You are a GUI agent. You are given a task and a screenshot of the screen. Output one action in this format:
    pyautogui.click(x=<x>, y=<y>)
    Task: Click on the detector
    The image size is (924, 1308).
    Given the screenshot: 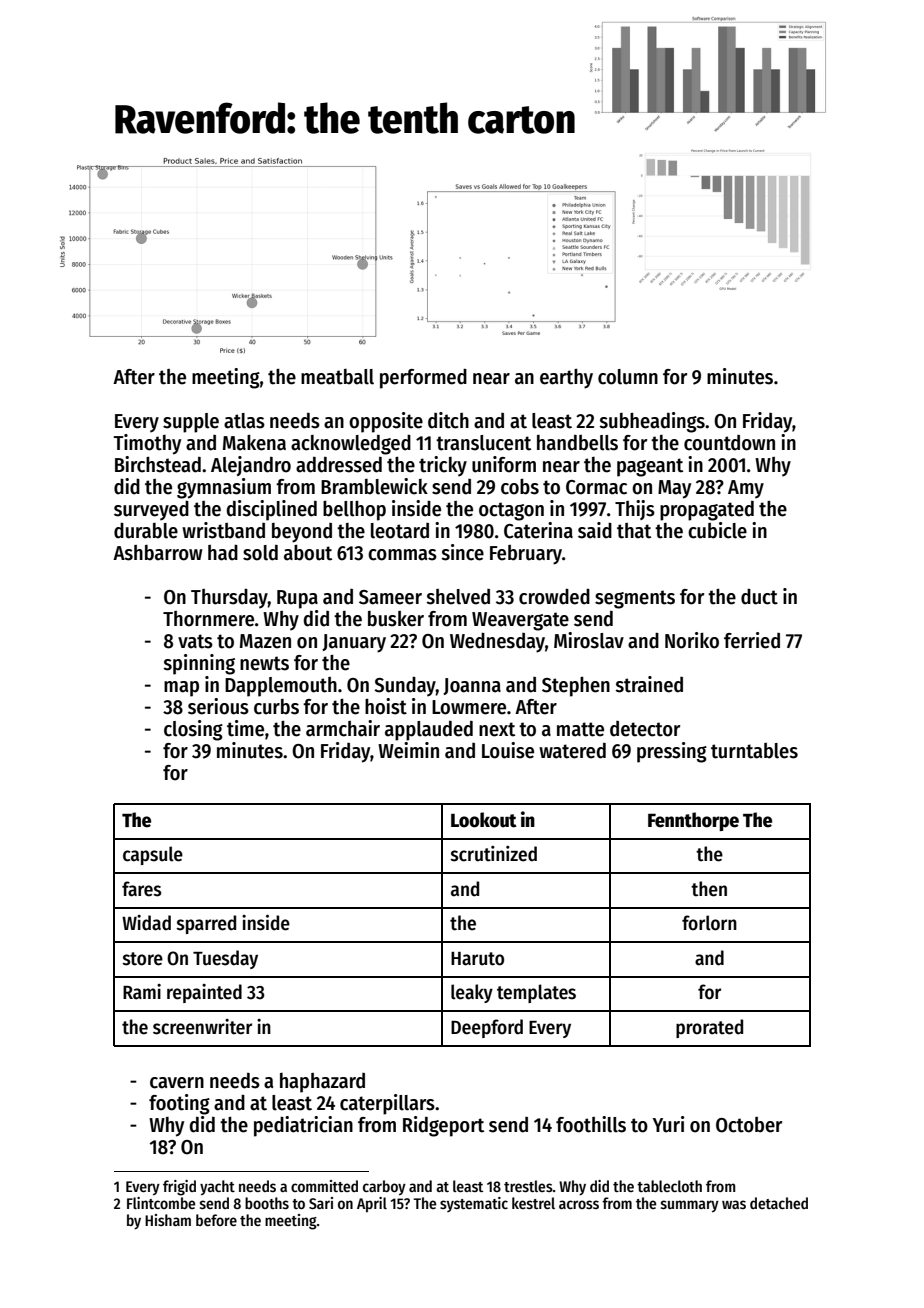 What is the action you would take?
    pyautogui.click(x=645, y=729)
